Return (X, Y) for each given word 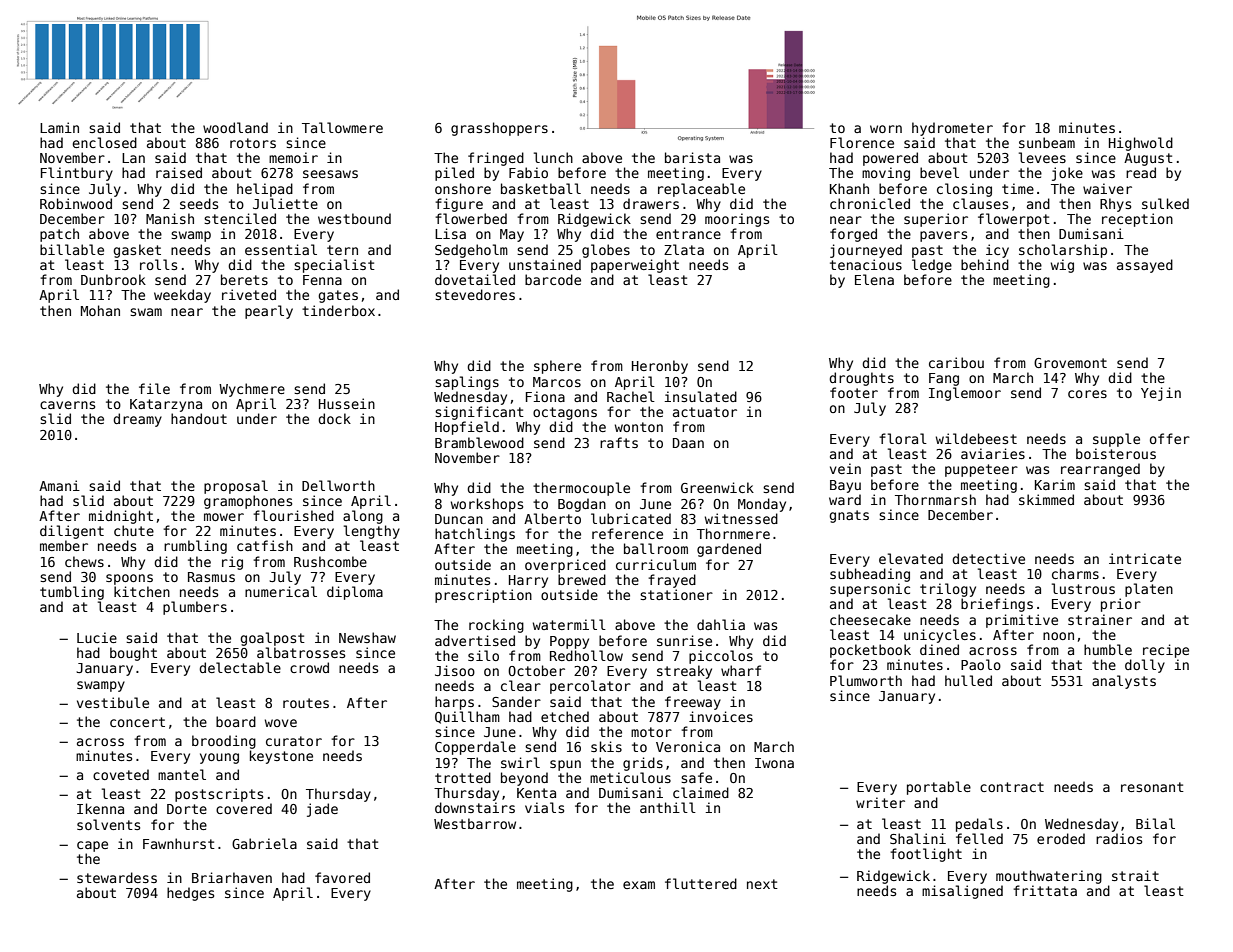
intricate (1145, 558)
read (1141, 172)
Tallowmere (342, 127)
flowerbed (471, 218)
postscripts (219, 795)
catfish (265, 545)
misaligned (962, 892)
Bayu (845, 486)
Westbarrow (475, 823)
